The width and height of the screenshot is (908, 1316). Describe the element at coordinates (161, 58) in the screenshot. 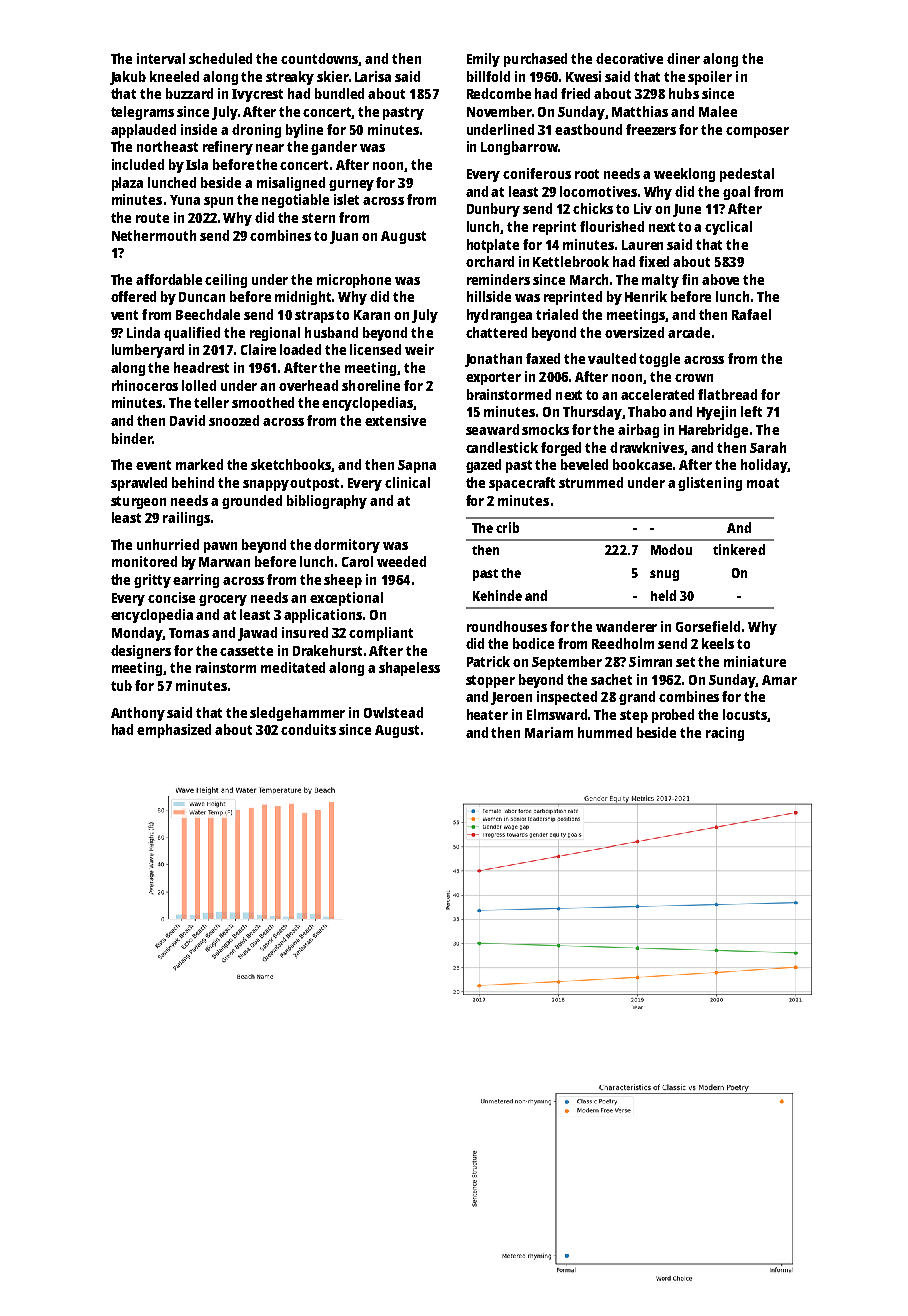

I see `interval` at that location.
